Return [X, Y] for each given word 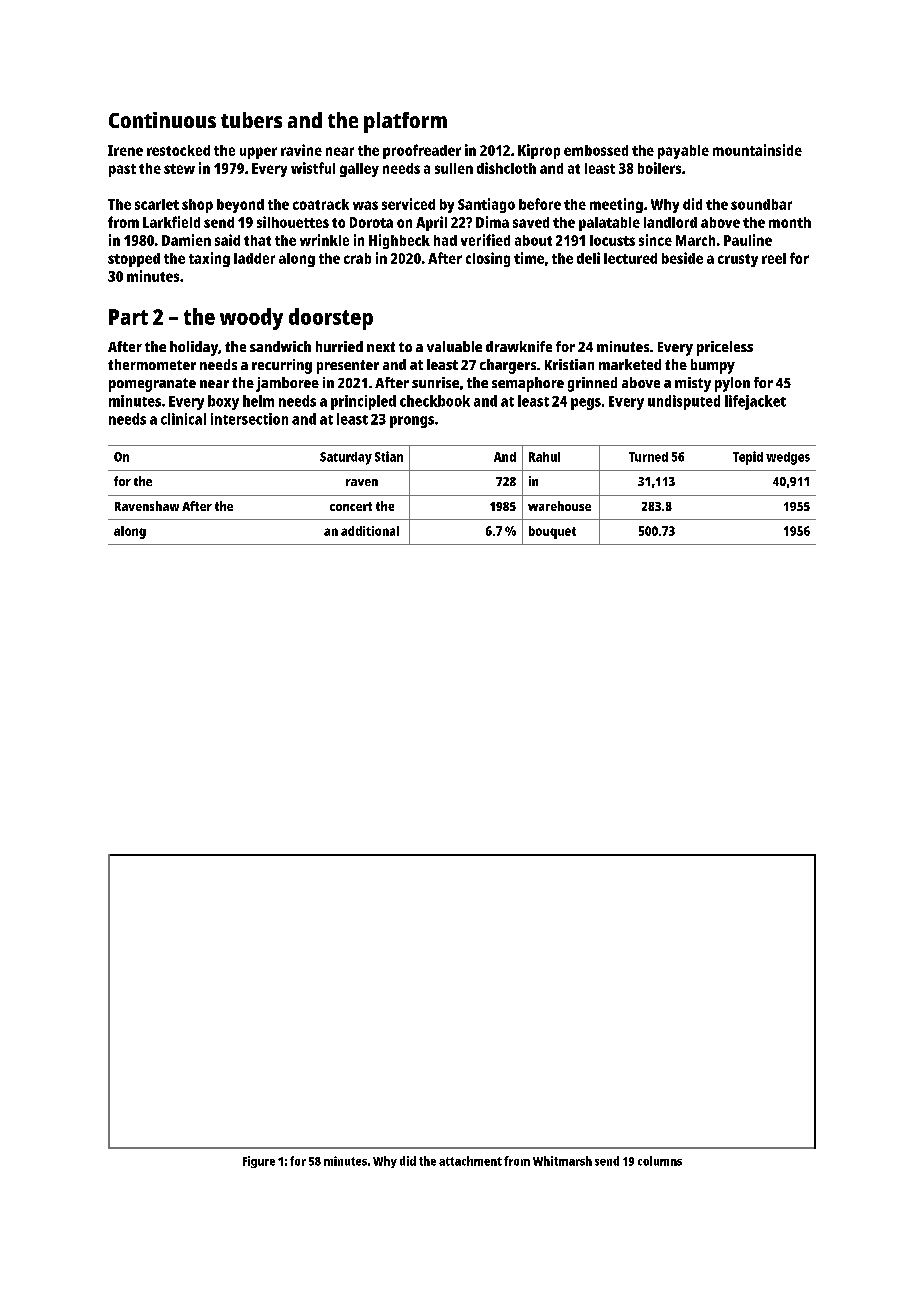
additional [370, 531]
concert [351, 506]
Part [128, 317]
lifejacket [755, 402]
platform [405, 122]
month [790, 222]
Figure [259, 1162]
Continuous [162, 120]
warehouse [559, 506]
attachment [470, 1161]
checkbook [435, 401]
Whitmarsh [562, 1161]
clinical [183, 419]
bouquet [552, 532]
